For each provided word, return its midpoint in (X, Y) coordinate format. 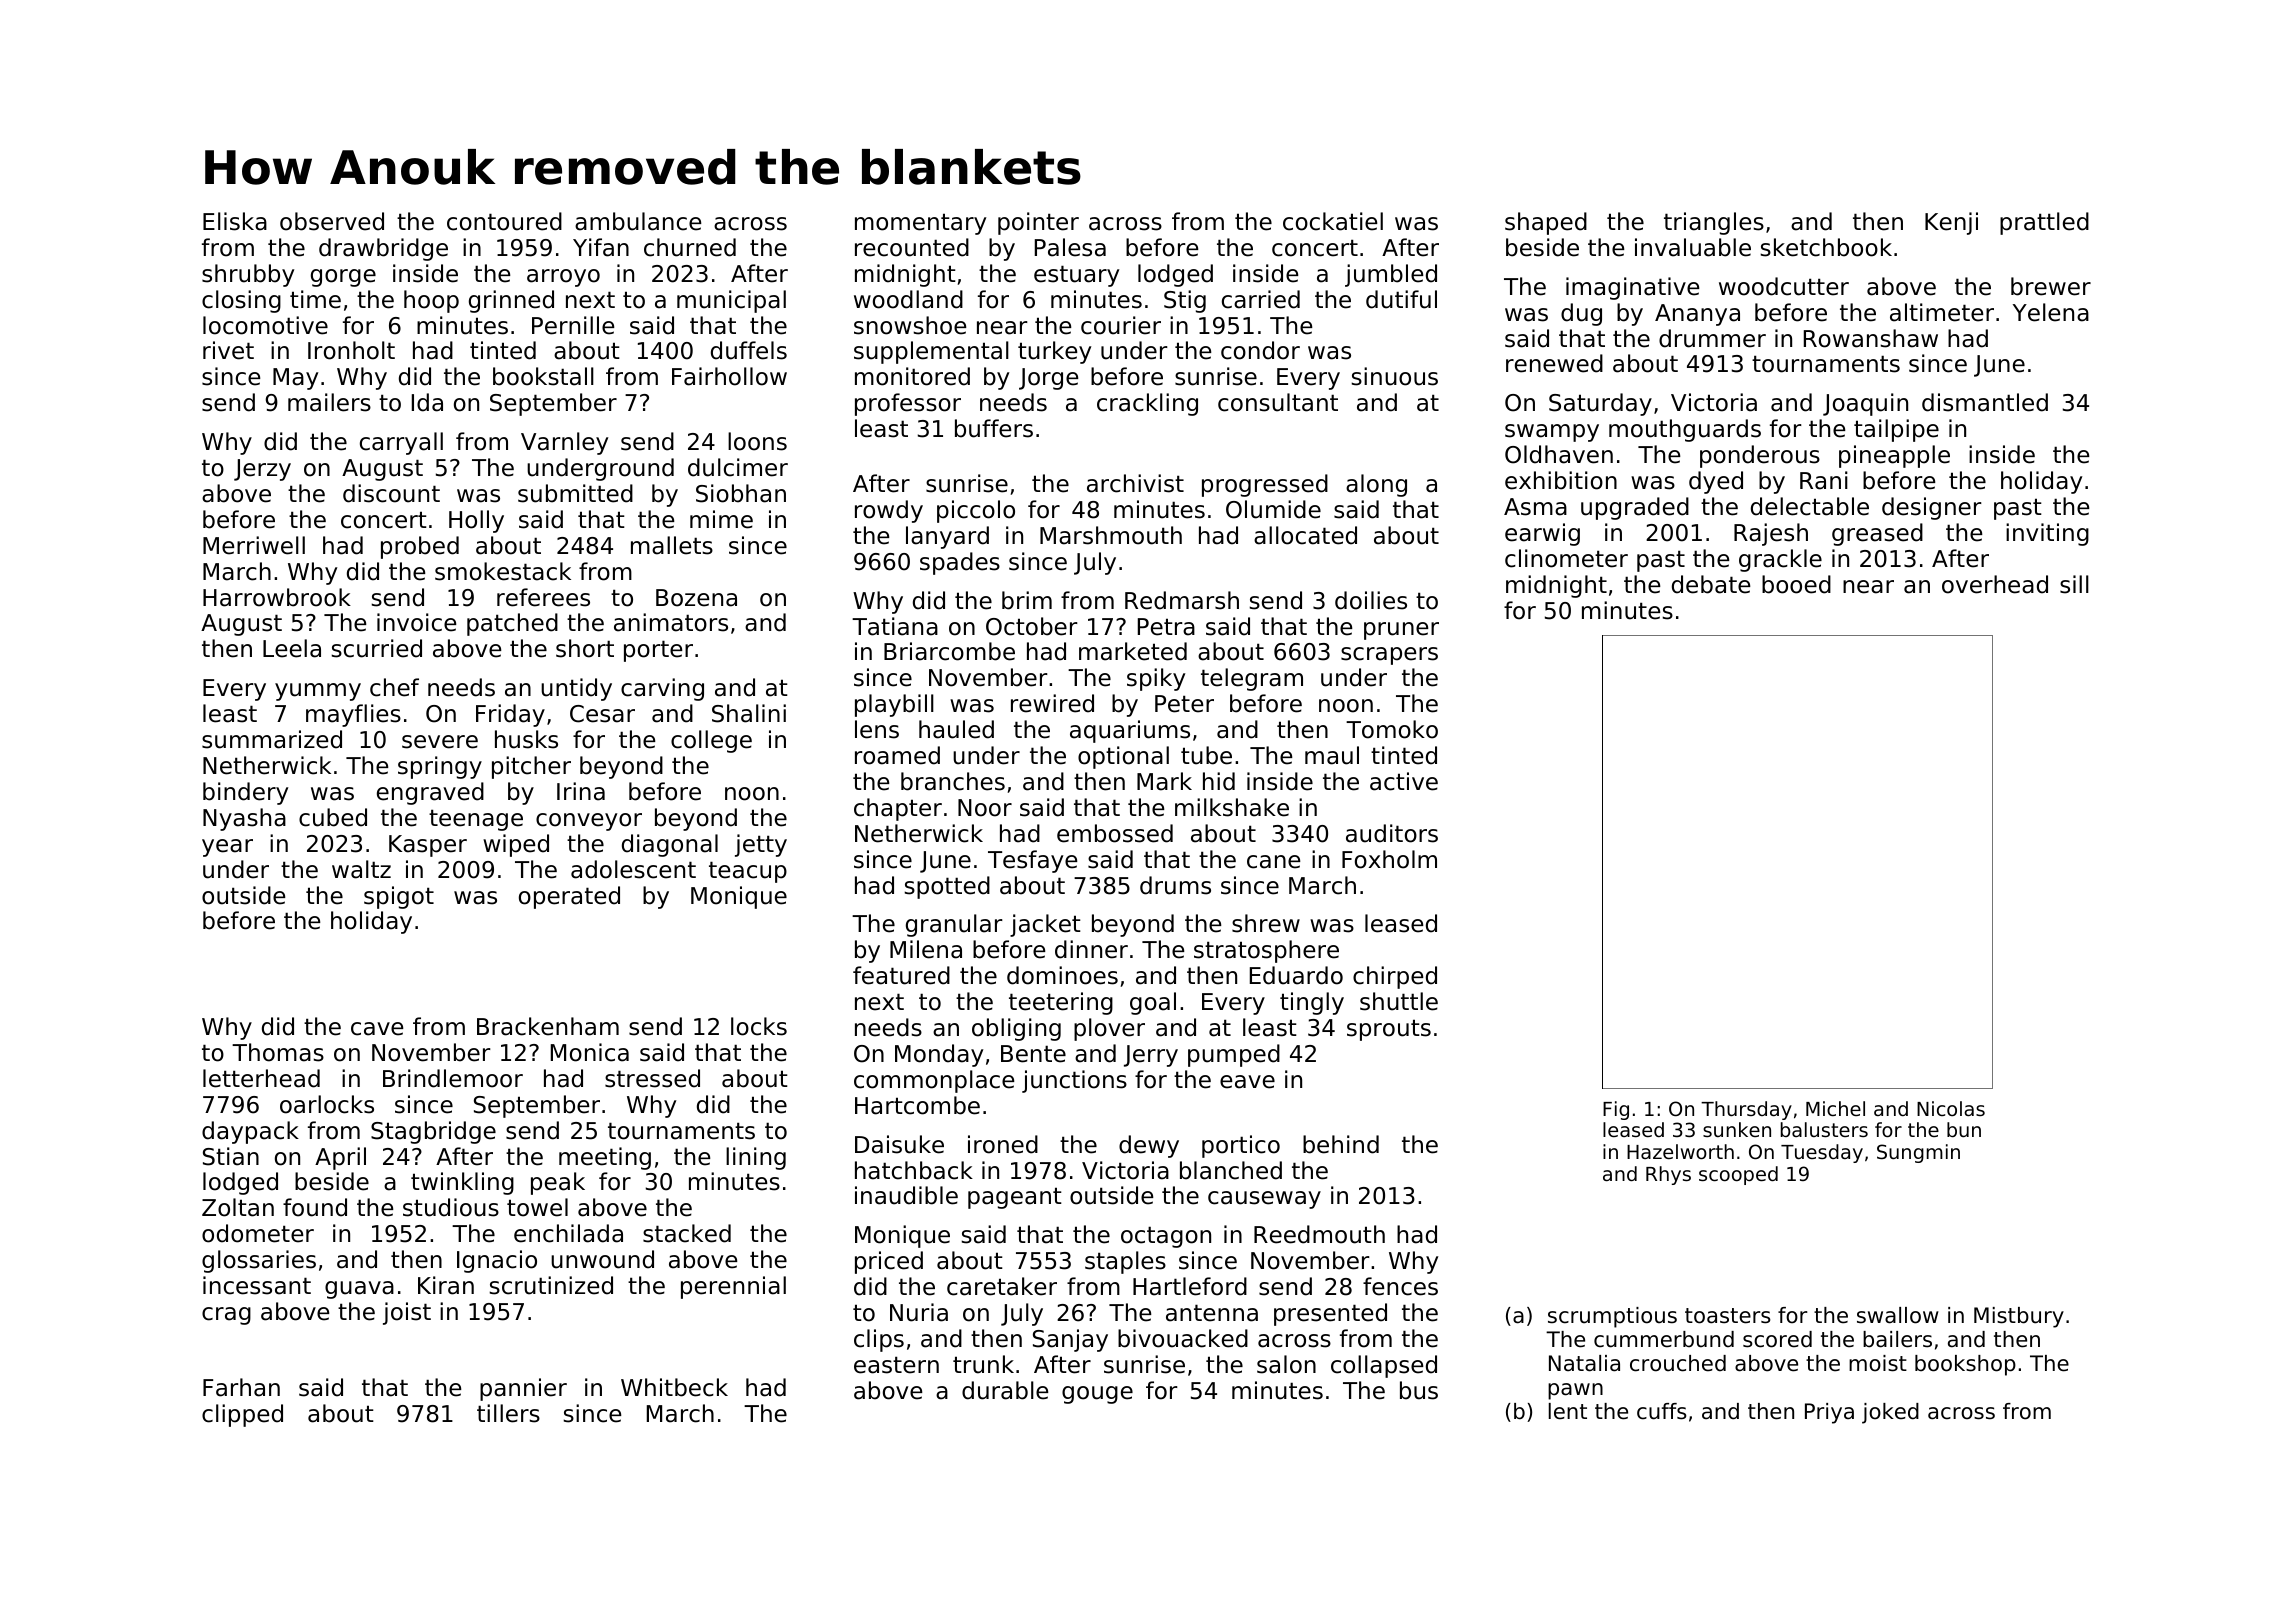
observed (332, 221)
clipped (242, 1415)
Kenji (1951, 223)
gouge (1097, 1395)
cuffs (1662, 1411)
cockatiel (1333, 221)
